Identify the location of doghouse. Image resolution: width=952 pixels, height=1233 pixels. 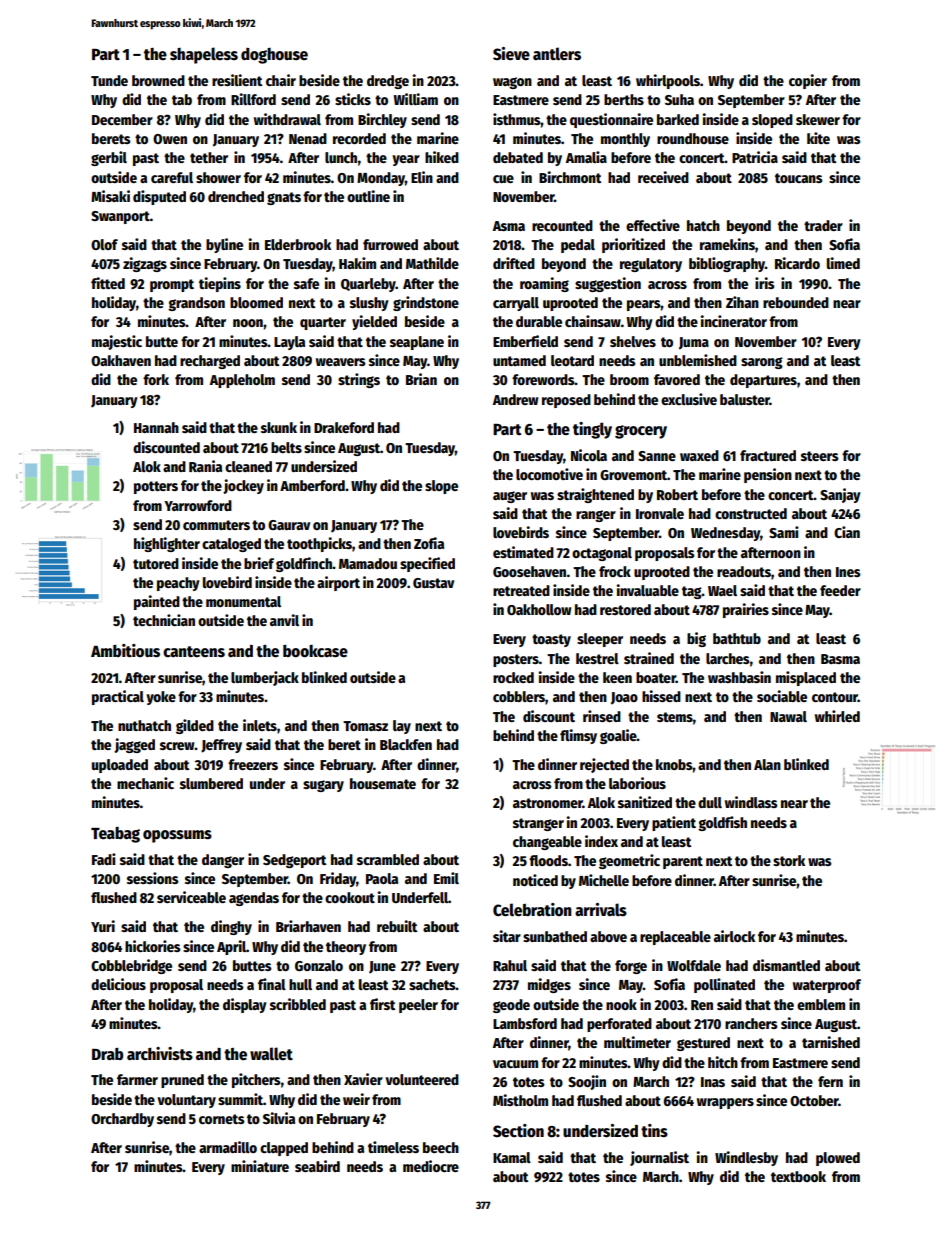
(274, 56).
